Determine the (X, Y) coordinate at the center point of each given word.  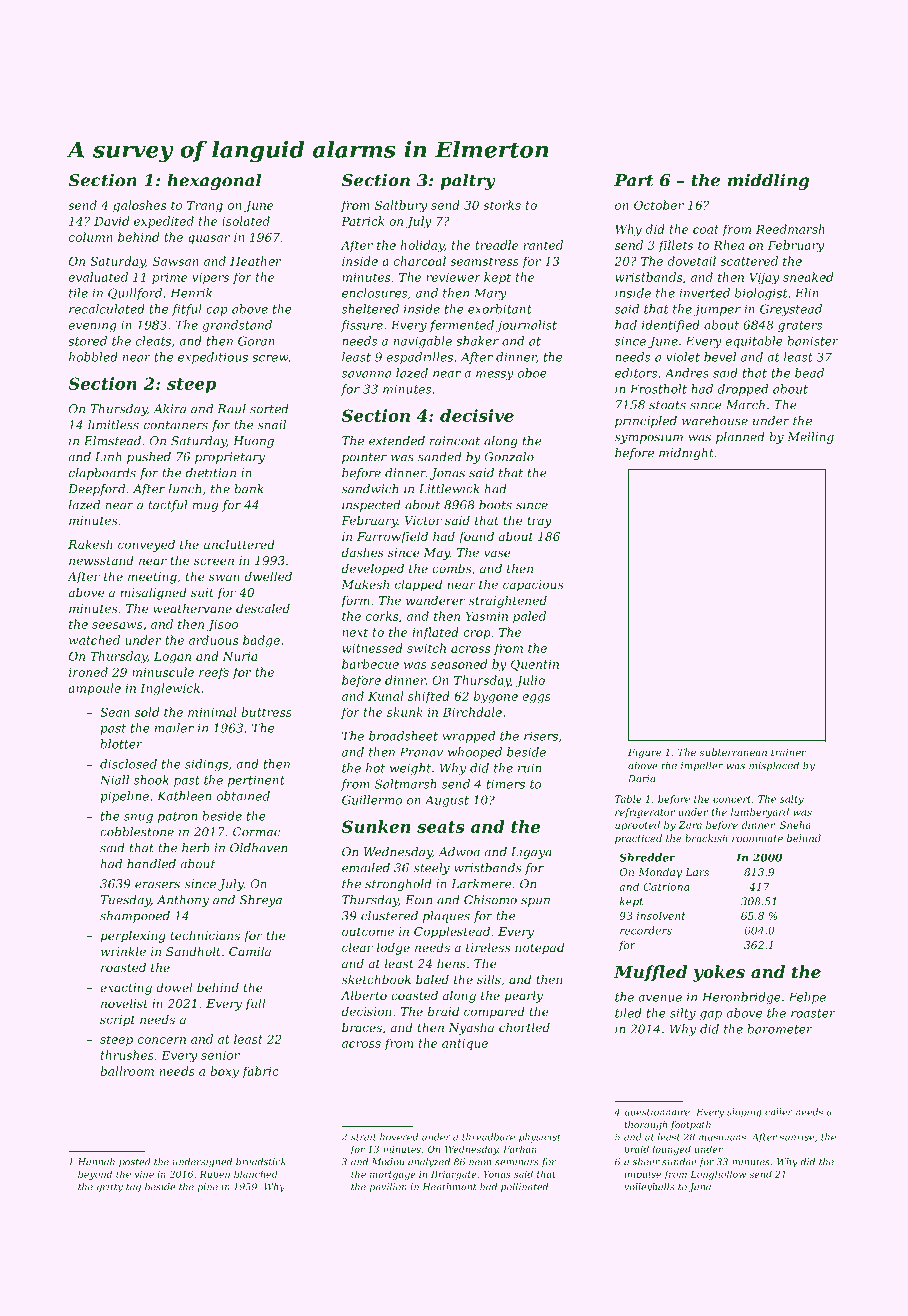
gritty (109, 1188)
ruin (529, 768)
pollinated (524, 1187)
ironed (88, 672)
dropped (743, 390)
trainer (788, 752)
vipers (210, 279)
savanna (366, 374)
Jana (699, 1187)
